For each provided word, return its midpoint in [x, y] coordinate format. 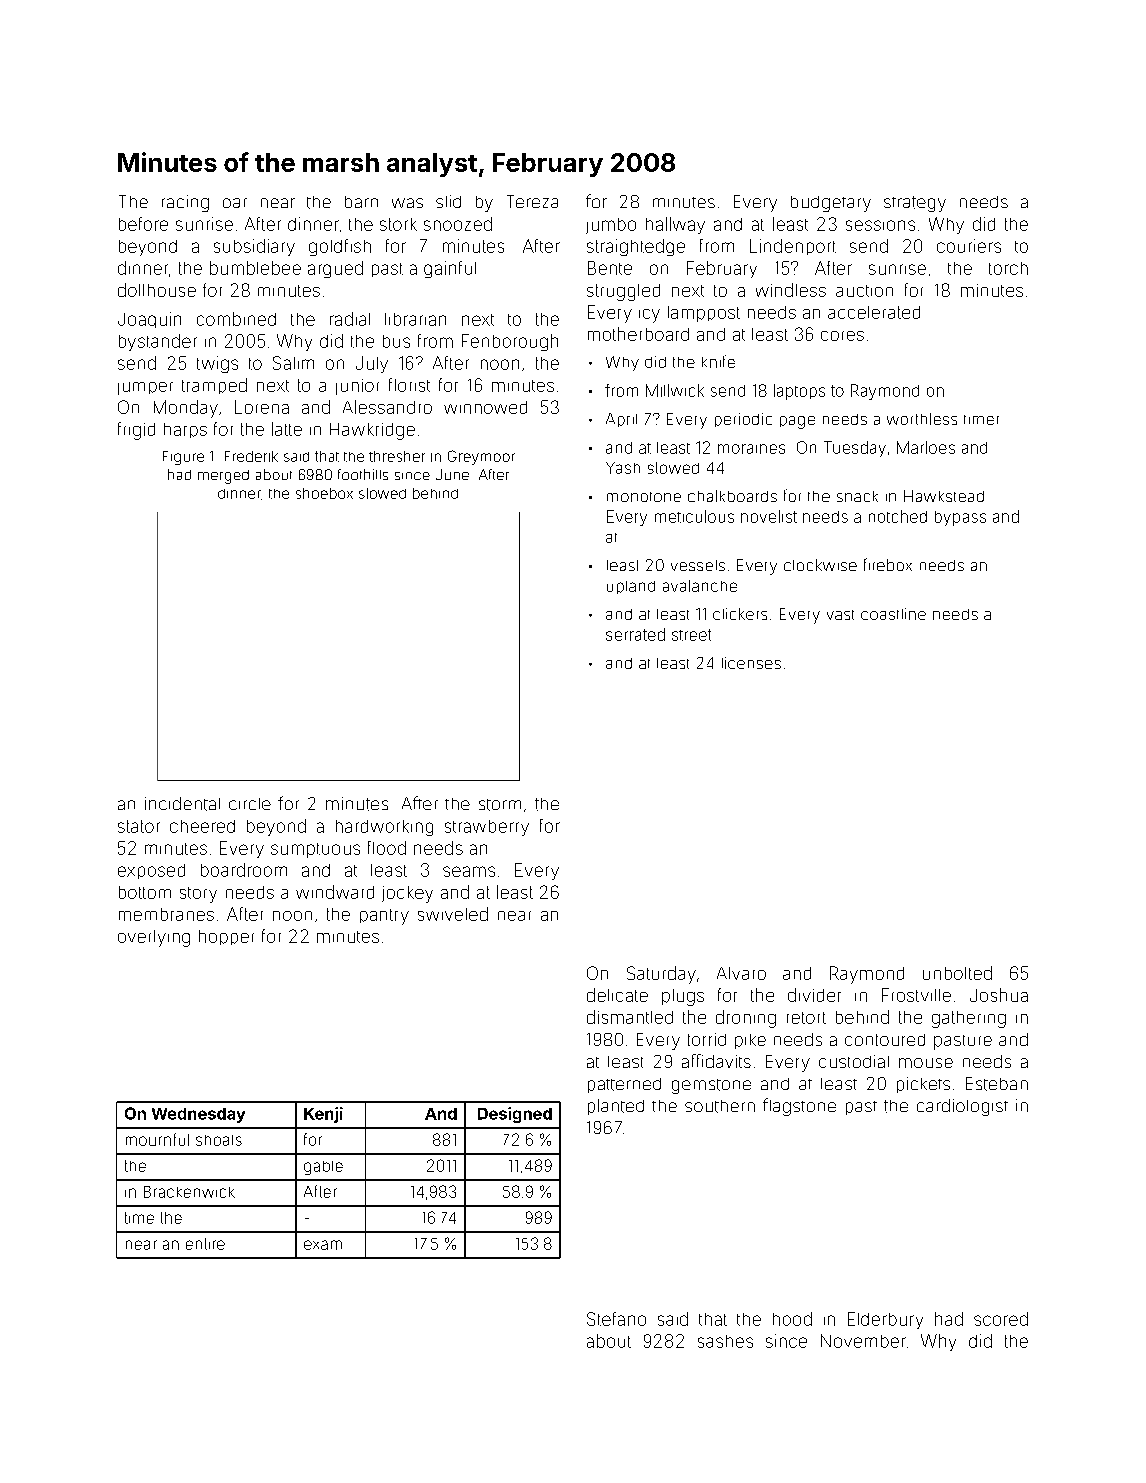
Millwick [675, 390]
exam [323, 1245]
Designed [515, 1115]
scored [1001, 1319]
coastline [893, 614]
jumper [145, 388]
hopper [226, 937]
